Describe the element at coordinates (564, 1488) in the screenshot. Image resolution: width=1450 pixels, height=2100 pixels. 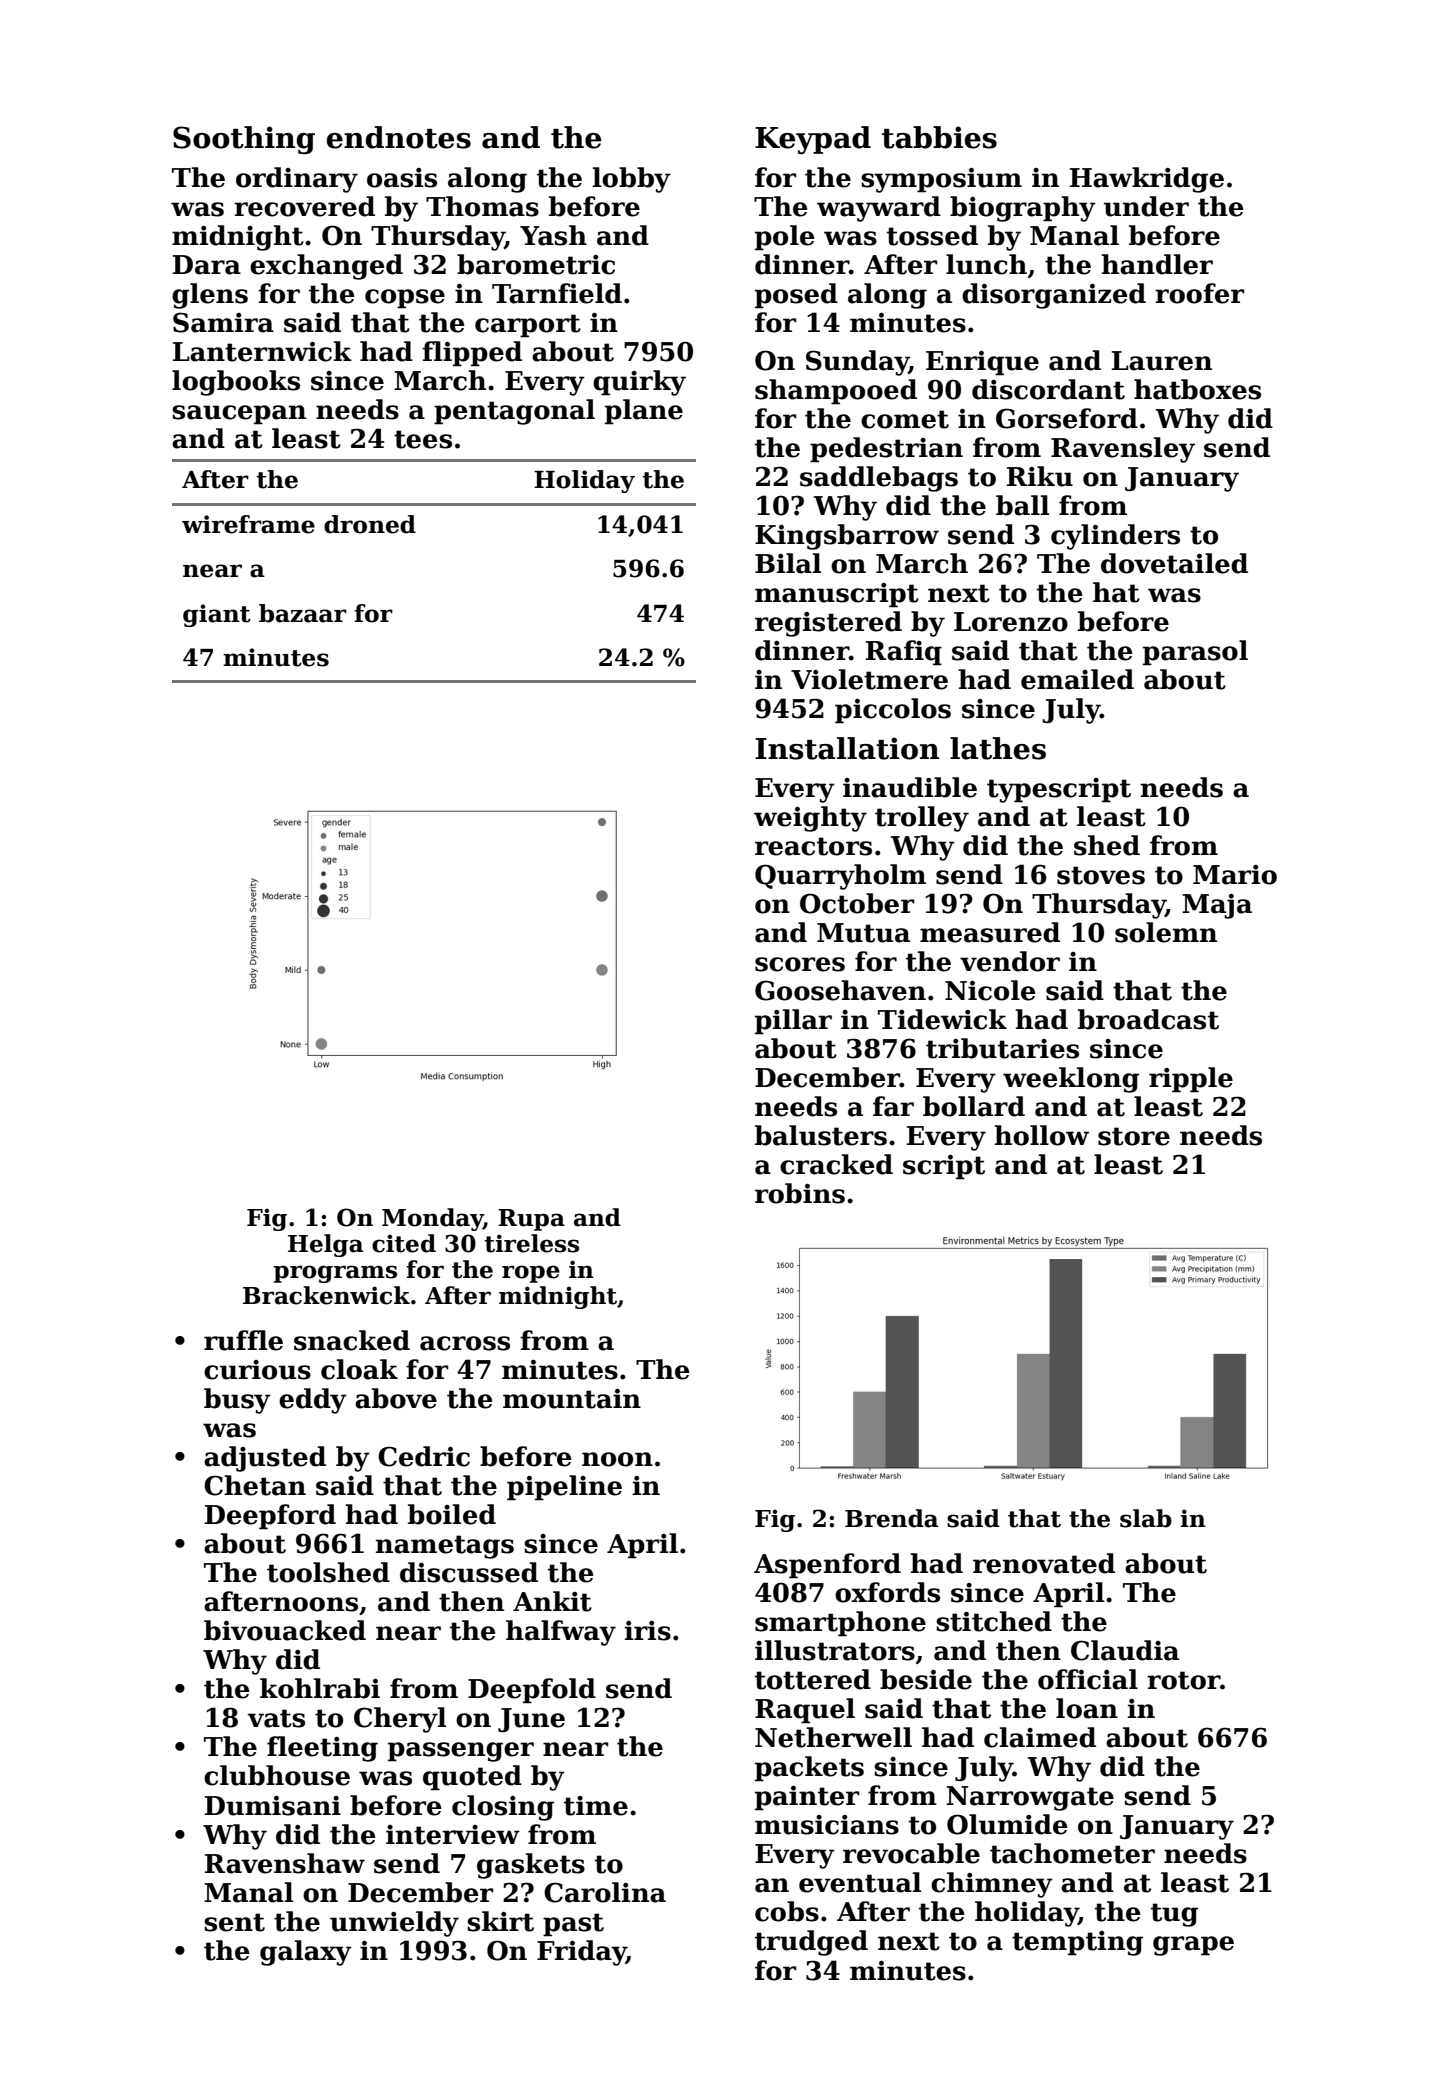
I see `pipeline` at that location.
